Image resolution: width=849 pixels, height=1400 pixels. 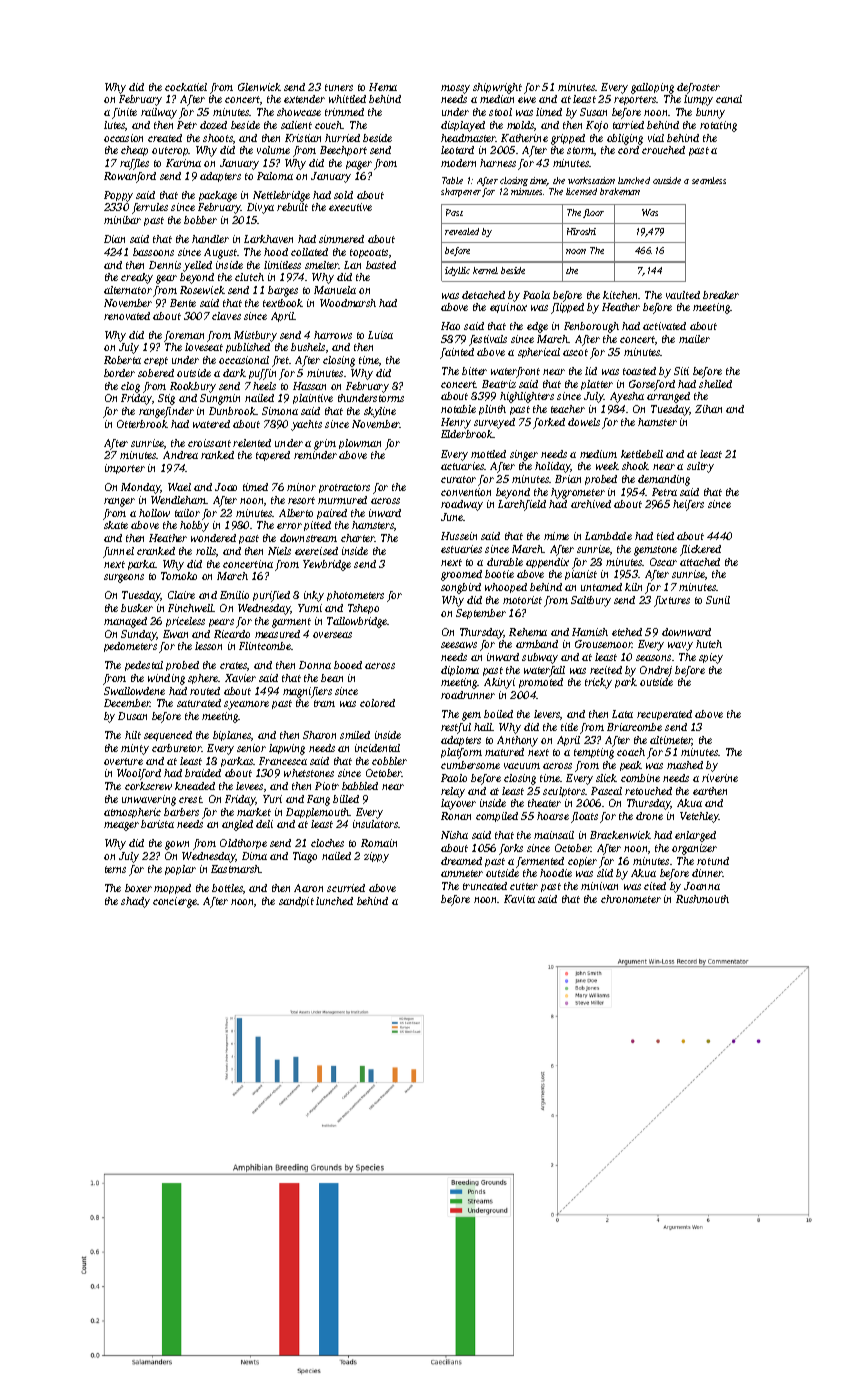 I want to click on alternator, so click(x=128, y=290).
